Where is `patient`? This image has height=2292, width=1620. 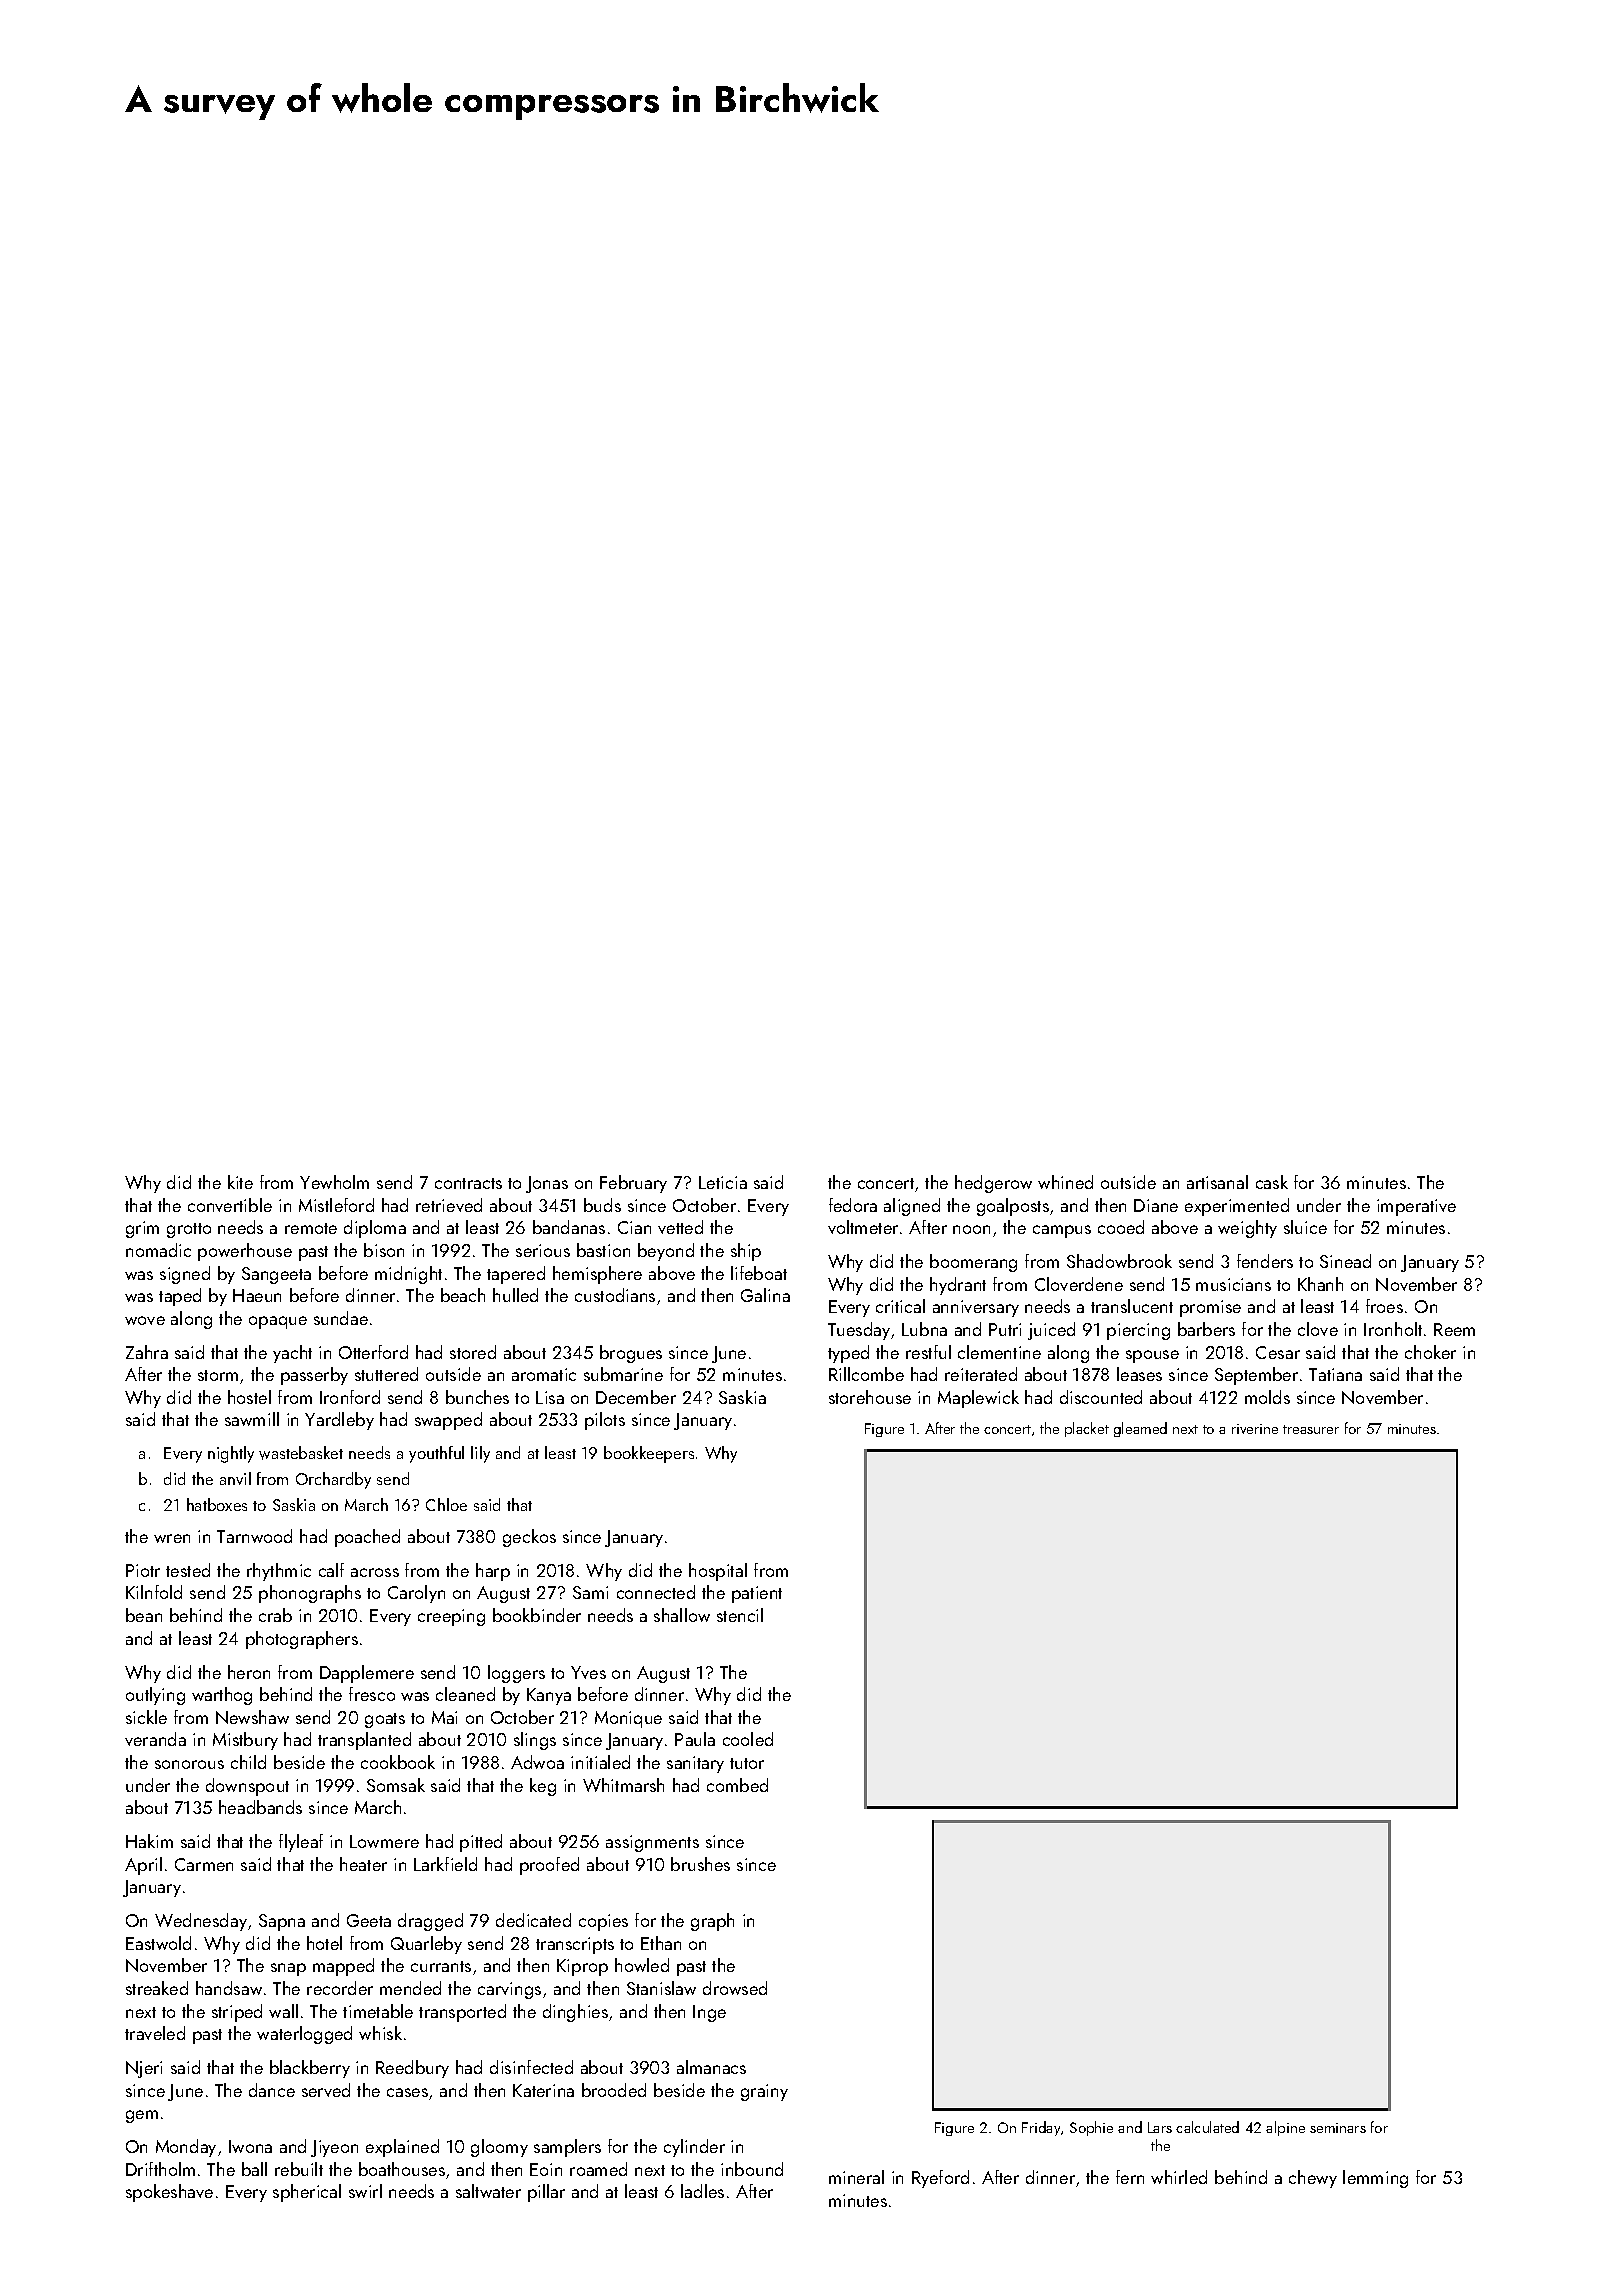
patient is located at coordinates (757, 1594).
